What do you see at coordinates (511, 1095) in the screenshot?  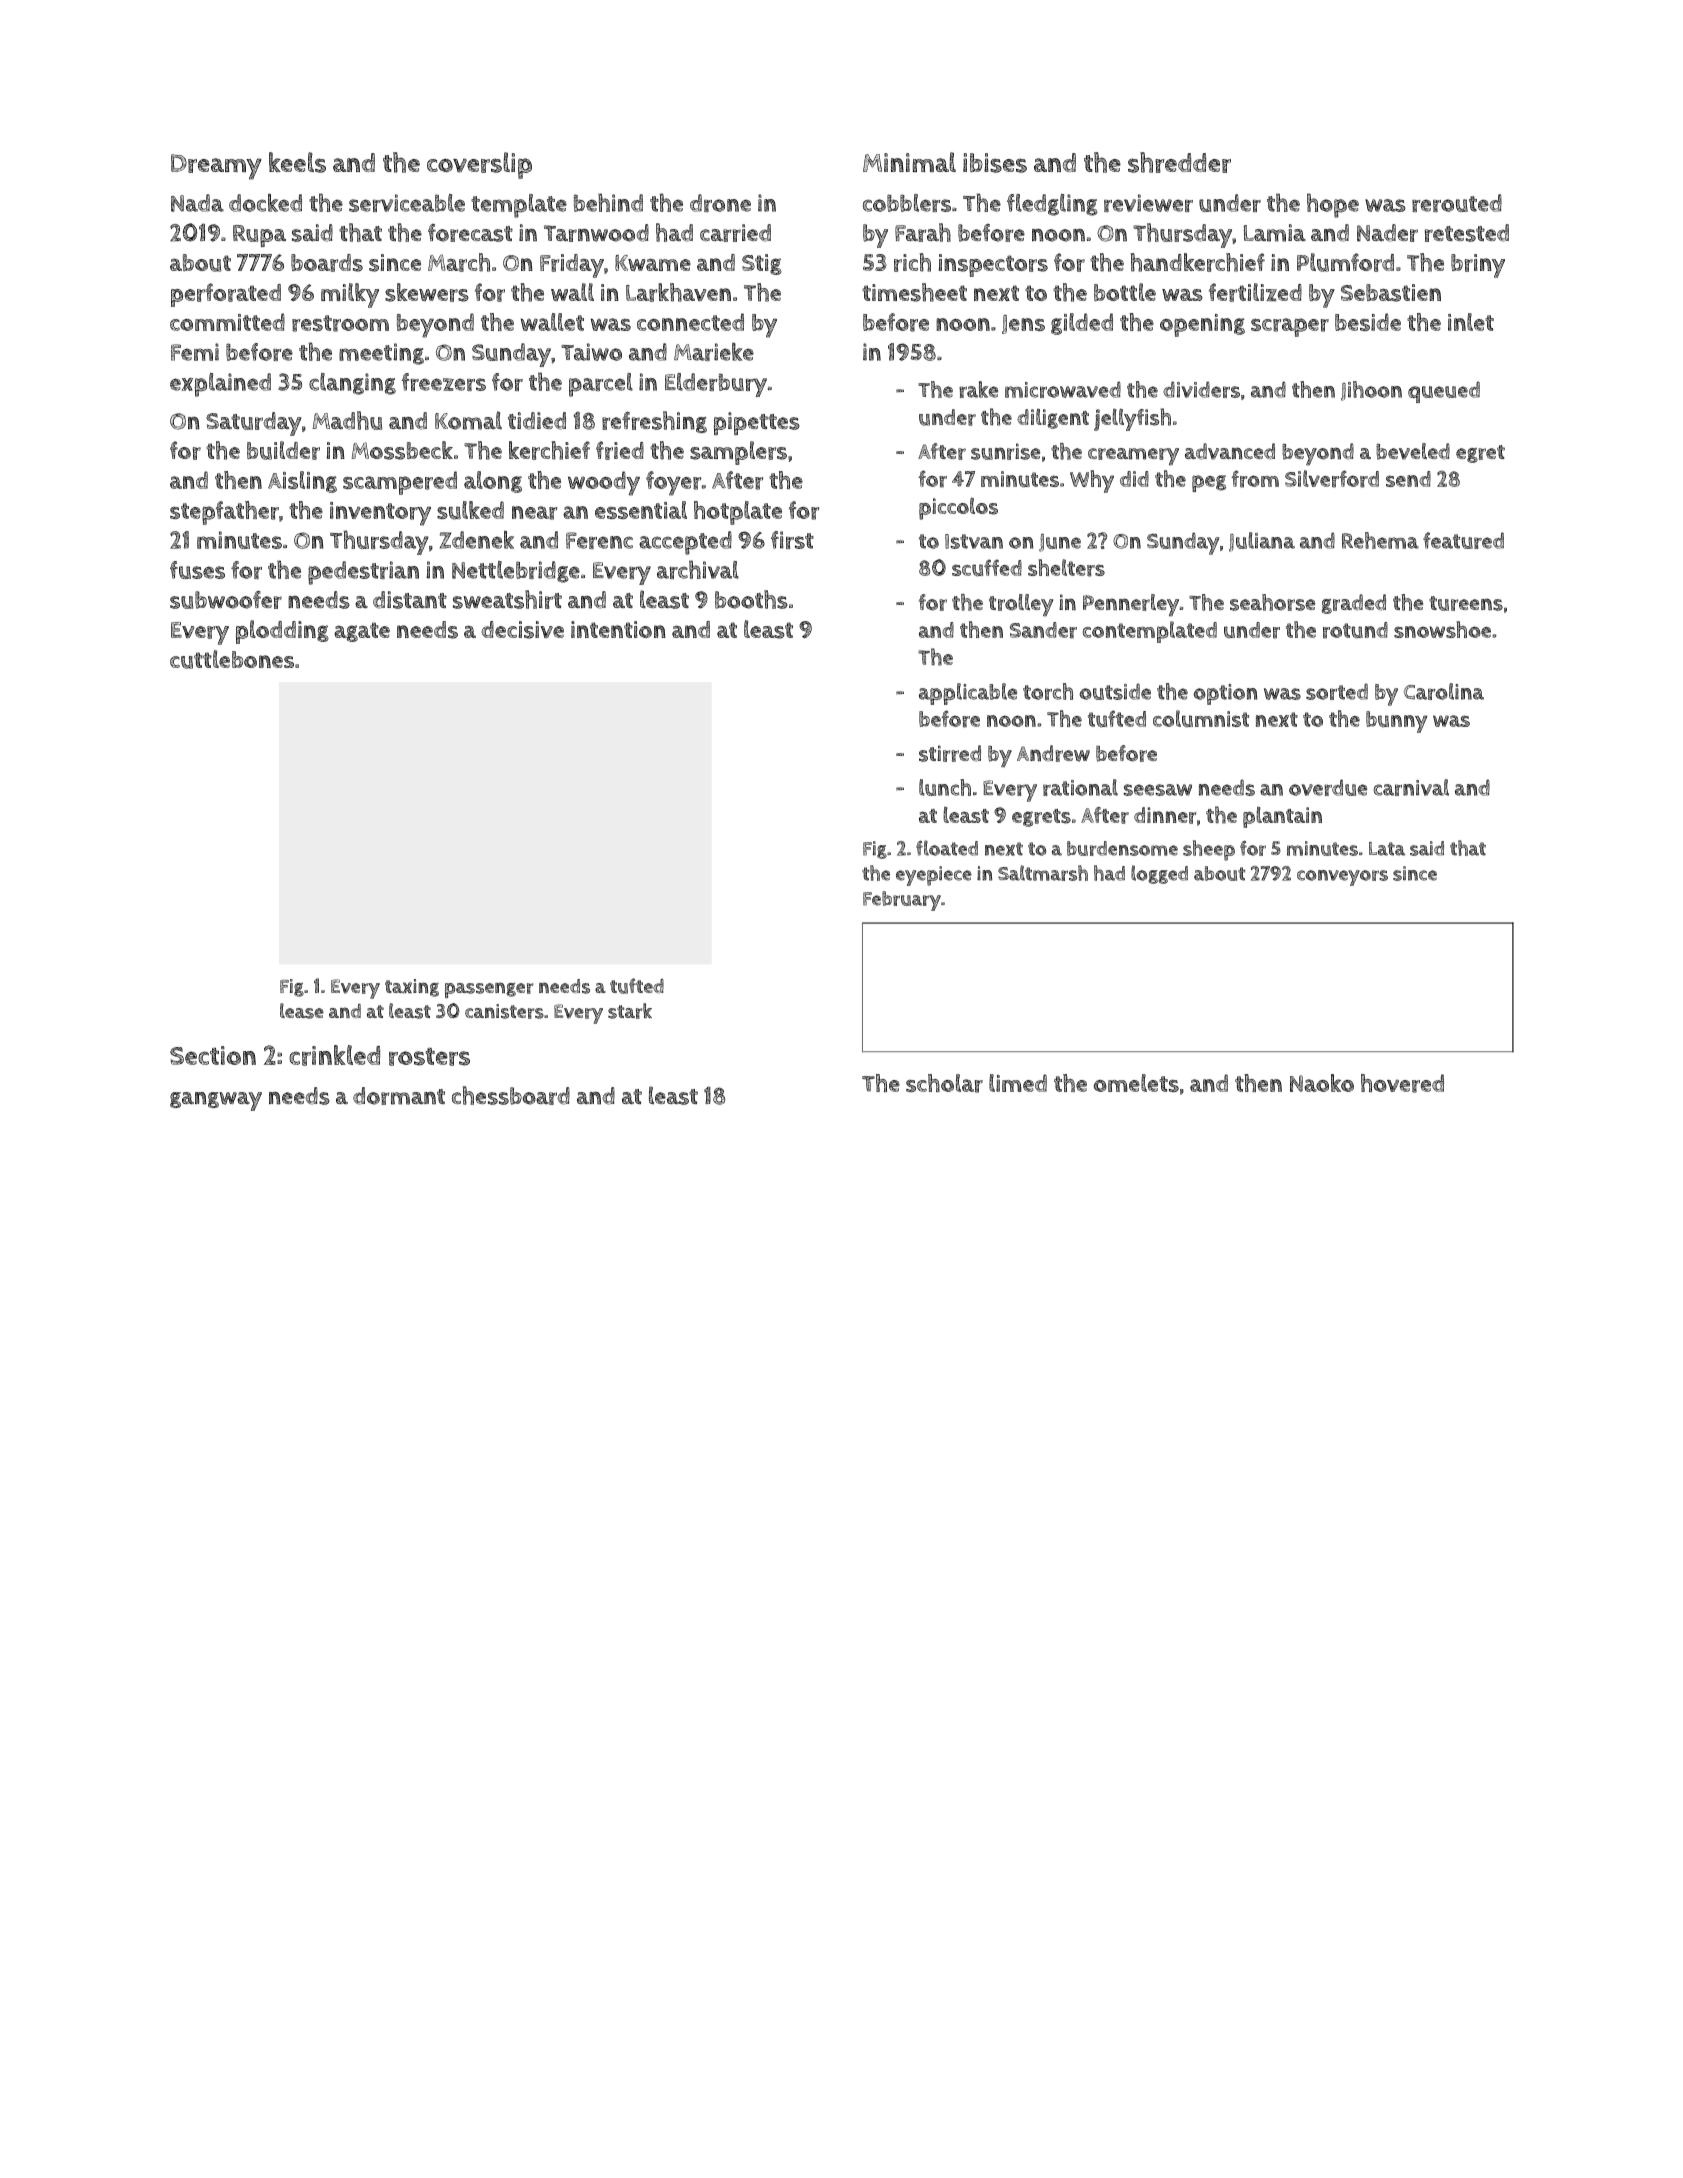 I see `chessboard` at bounding box center [511, 1095].
